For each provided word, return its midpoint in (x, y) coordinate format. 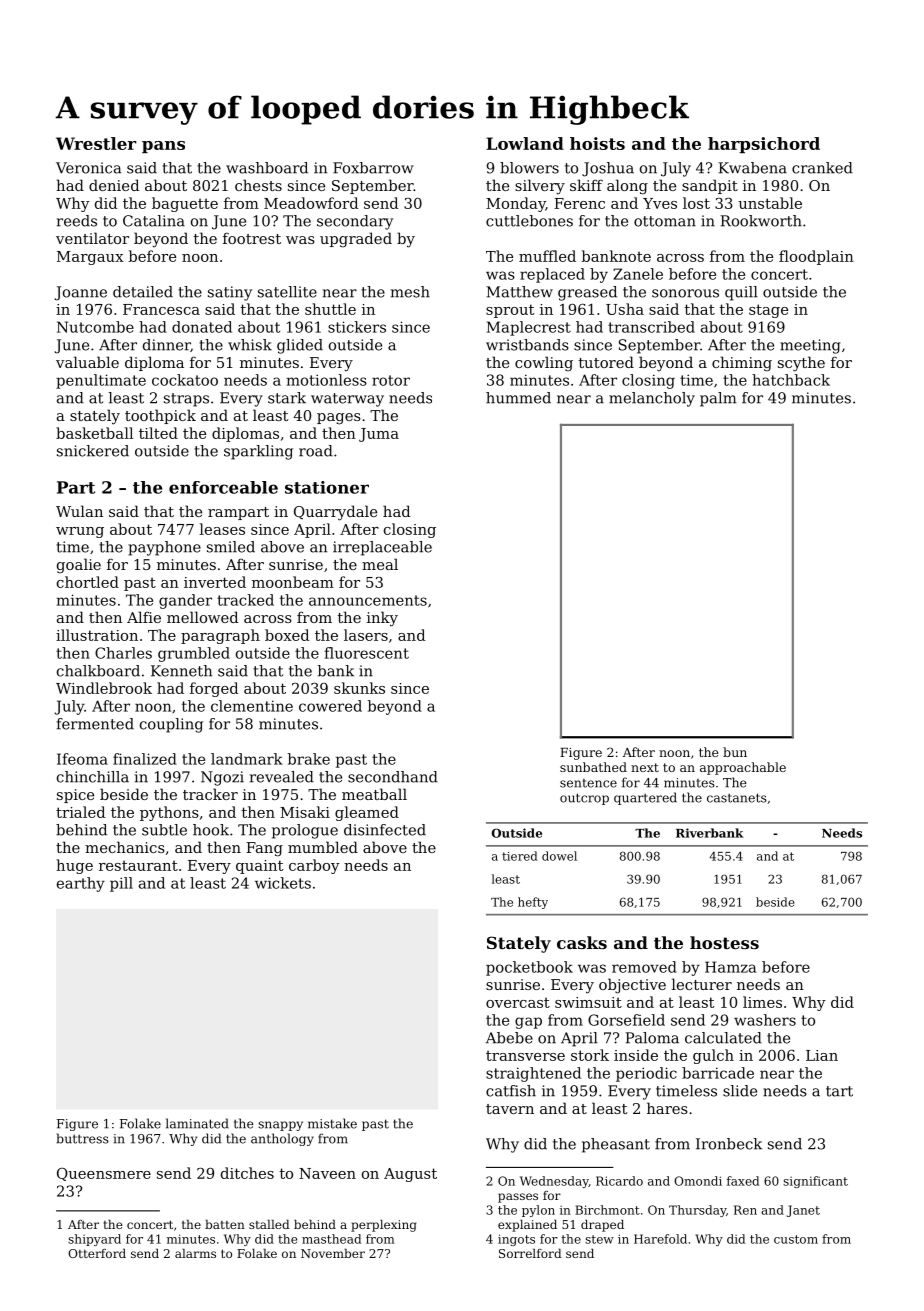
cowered (330, 706)
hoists (597, 143)
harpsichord (764, 145)
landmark (247, 759)
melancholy (652, 399)
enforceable (223, 487)
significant (815, 1182)
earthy (81, 884)
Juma (379, 435)
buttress (82, 1138)
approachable (743, 768)
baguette (185, 204)
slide (740, 1091)
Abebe (509, 1038)
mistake (332, 1123)
